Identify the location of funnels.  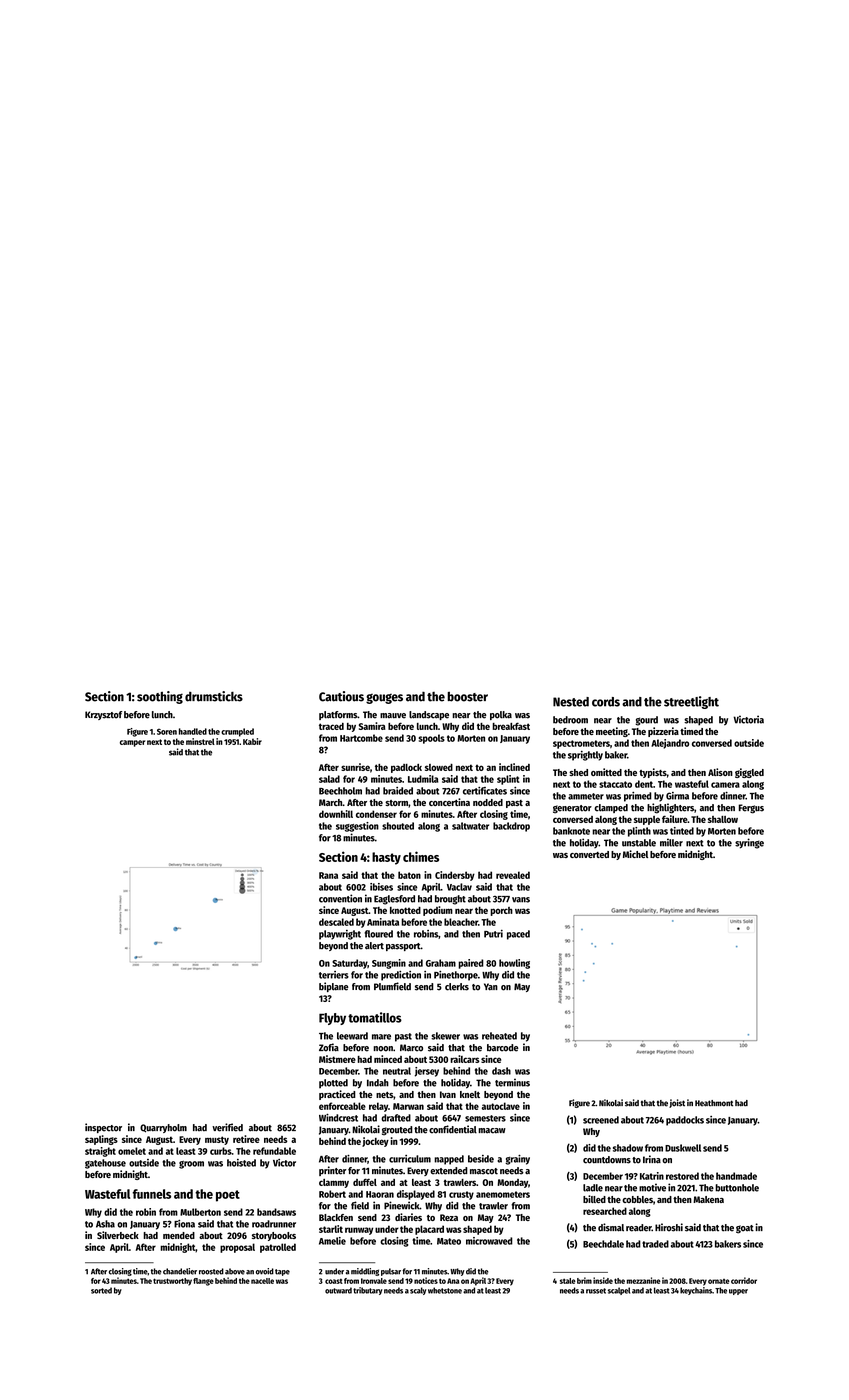
(151, 1194).
